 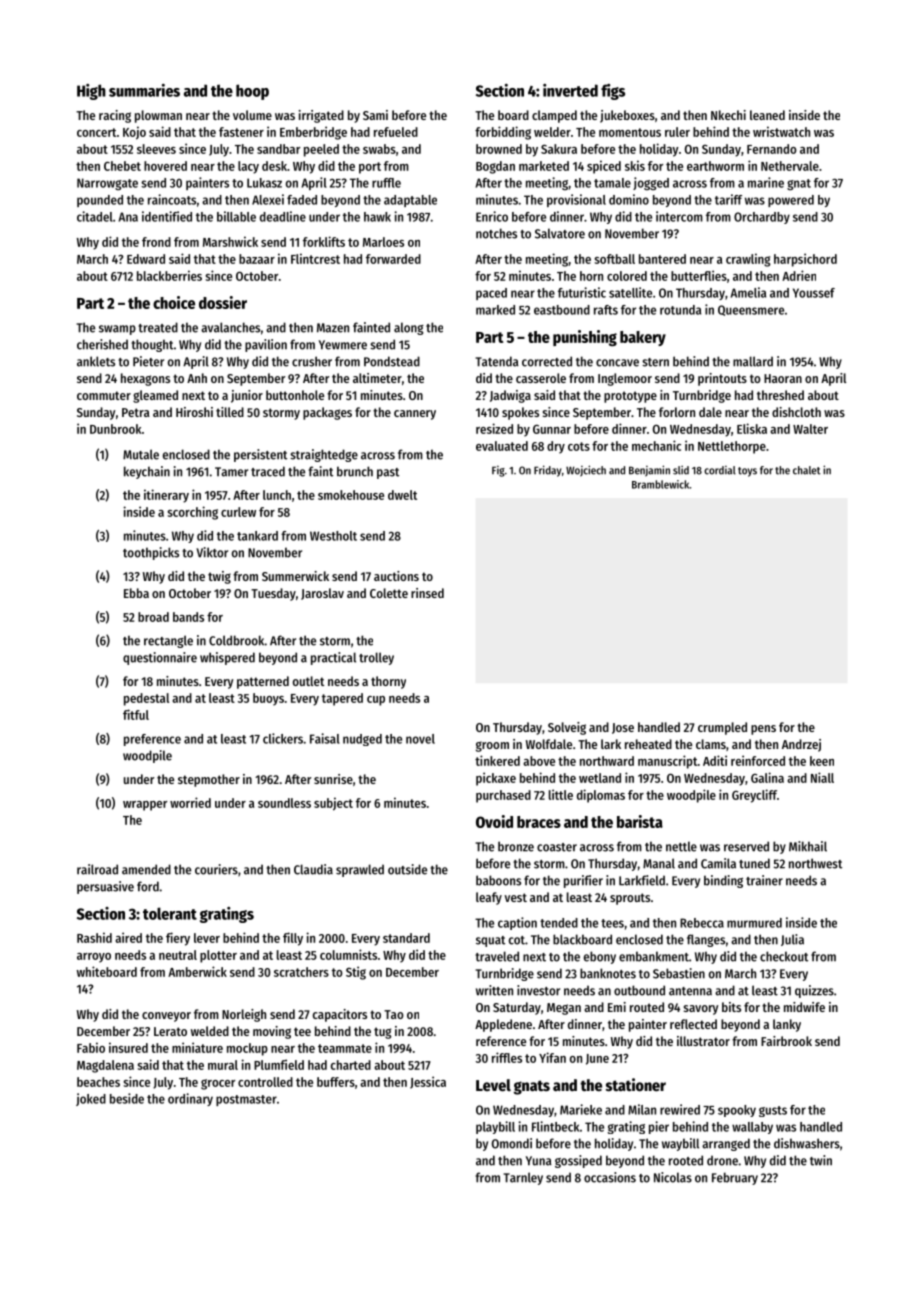 I want to click on identified, so click(x=167, y=216).
